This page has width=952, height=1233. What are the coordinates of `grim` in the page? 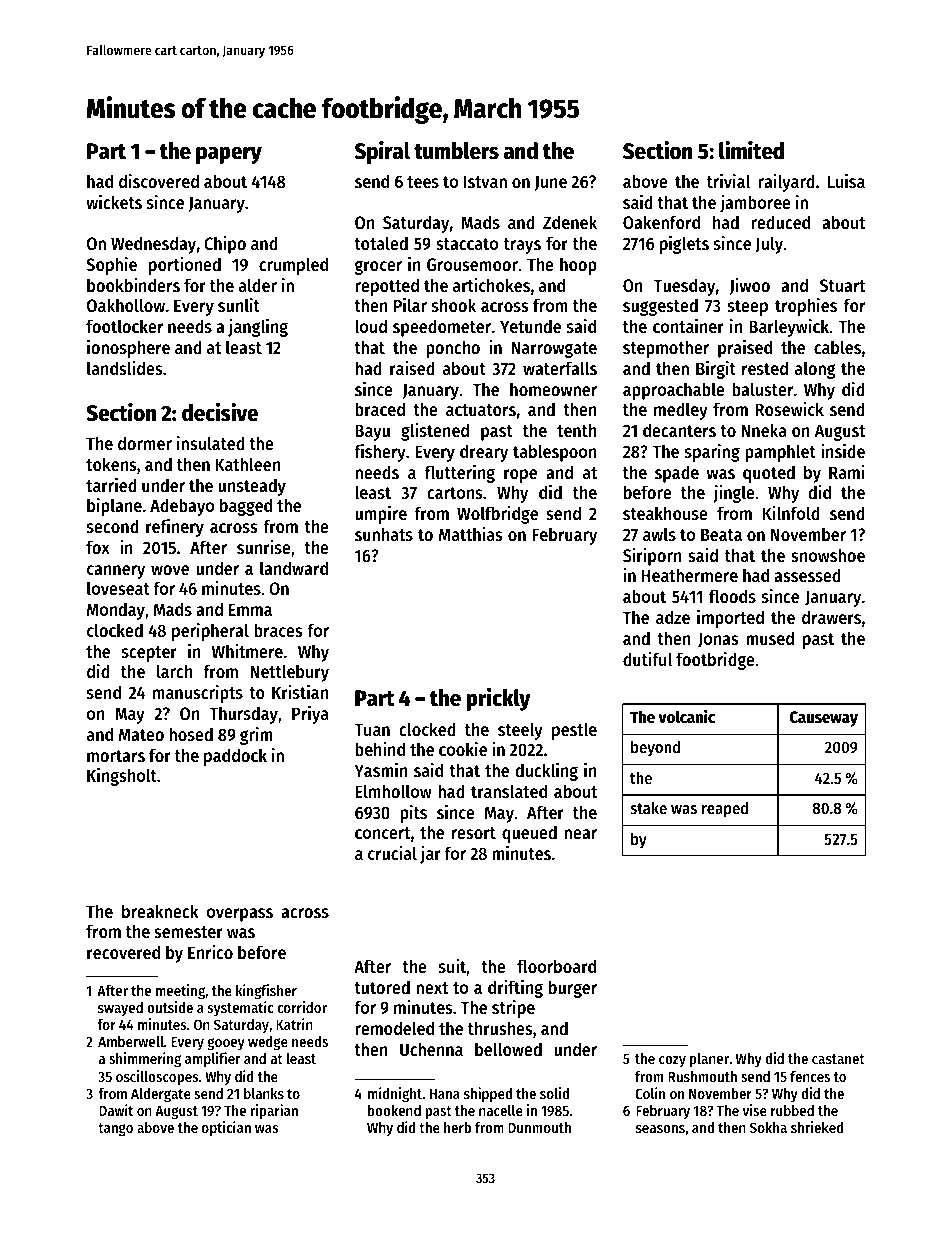 It's located at (256, 736).
